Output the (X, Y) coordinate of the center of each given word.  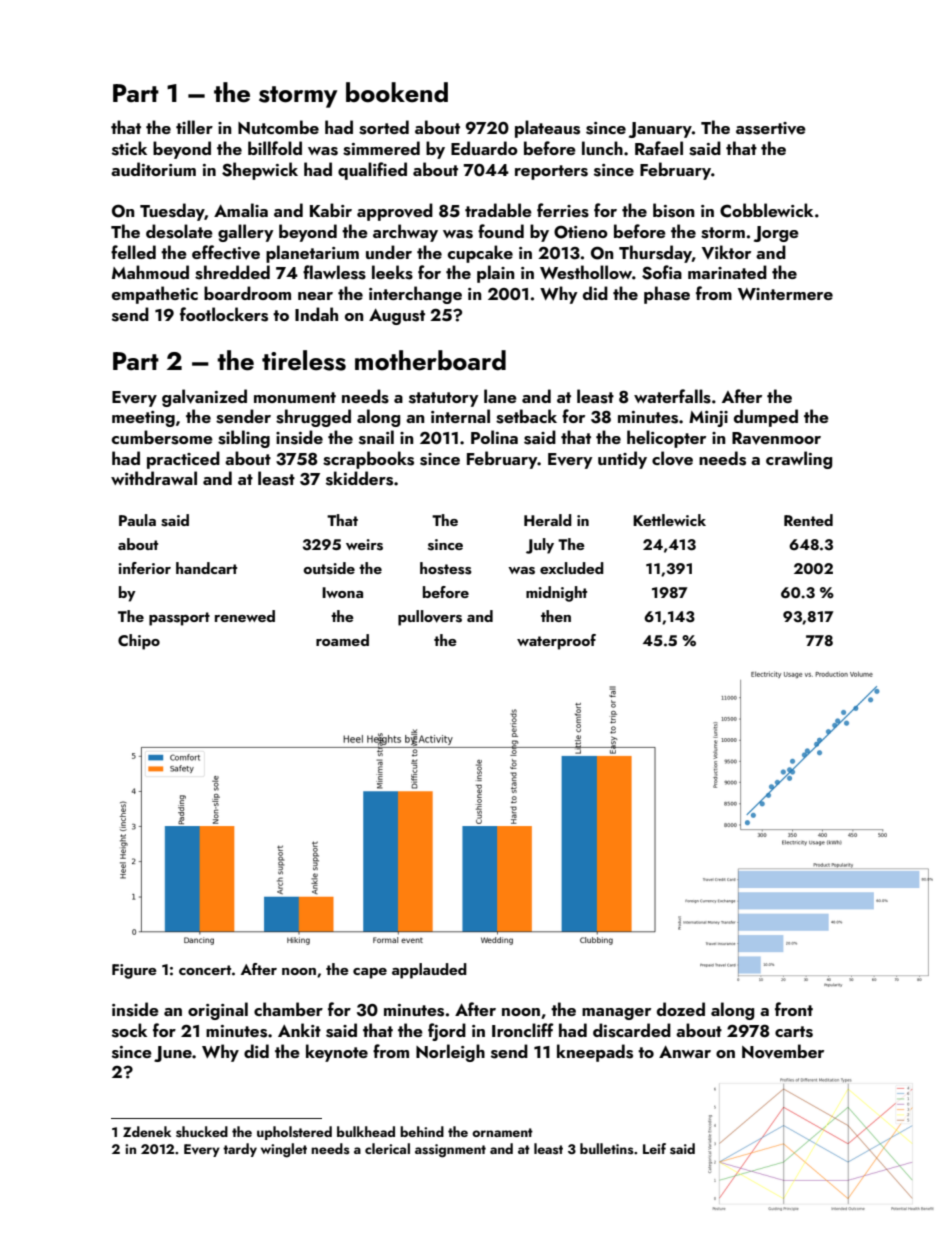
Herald (548, 520)
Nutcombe (278, 127)
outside (329, 568)
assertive (771, 128)
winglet (284, 1150)
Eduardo (484, 148)
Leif (654, 1148)
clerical (387, 1148)
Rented (808, 520)
